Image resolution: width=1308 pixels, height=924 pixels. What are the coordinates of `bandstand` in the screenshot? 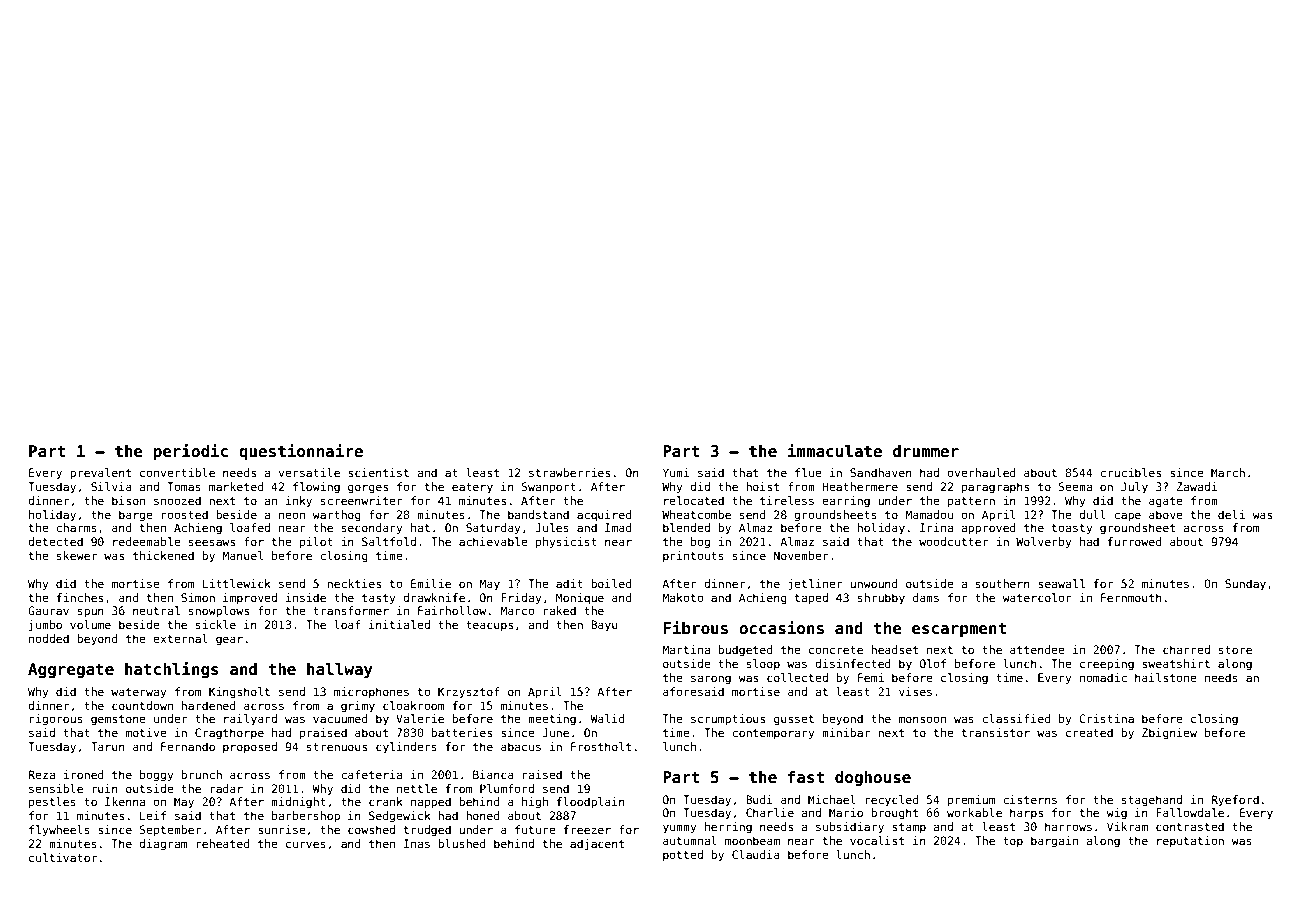 It's located at (538, 514).
